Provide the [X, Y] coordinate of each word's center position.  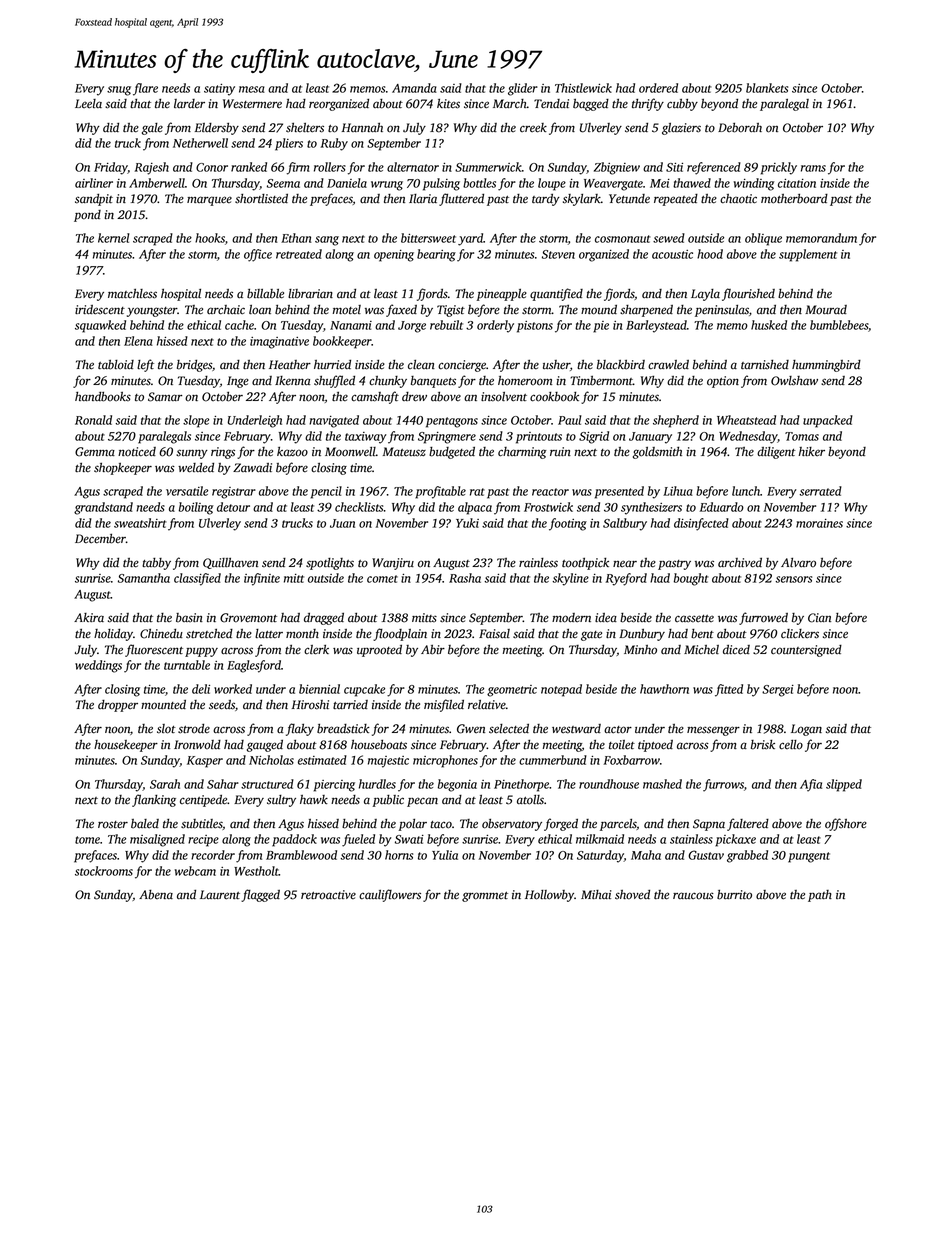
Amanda [414, 88]
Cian [819, 618]
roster [113, 825]
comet [382, 579]
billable [265, 294]
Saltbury [625, 524]
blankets [767, 88]
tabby [156, 564]
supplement [808, 255]
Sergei [778, 691]
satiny [219, 90]
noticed [137, 452]
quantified [556, 294]
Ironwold [197, 745]
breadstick [343, 729]
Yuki [467, 523]
